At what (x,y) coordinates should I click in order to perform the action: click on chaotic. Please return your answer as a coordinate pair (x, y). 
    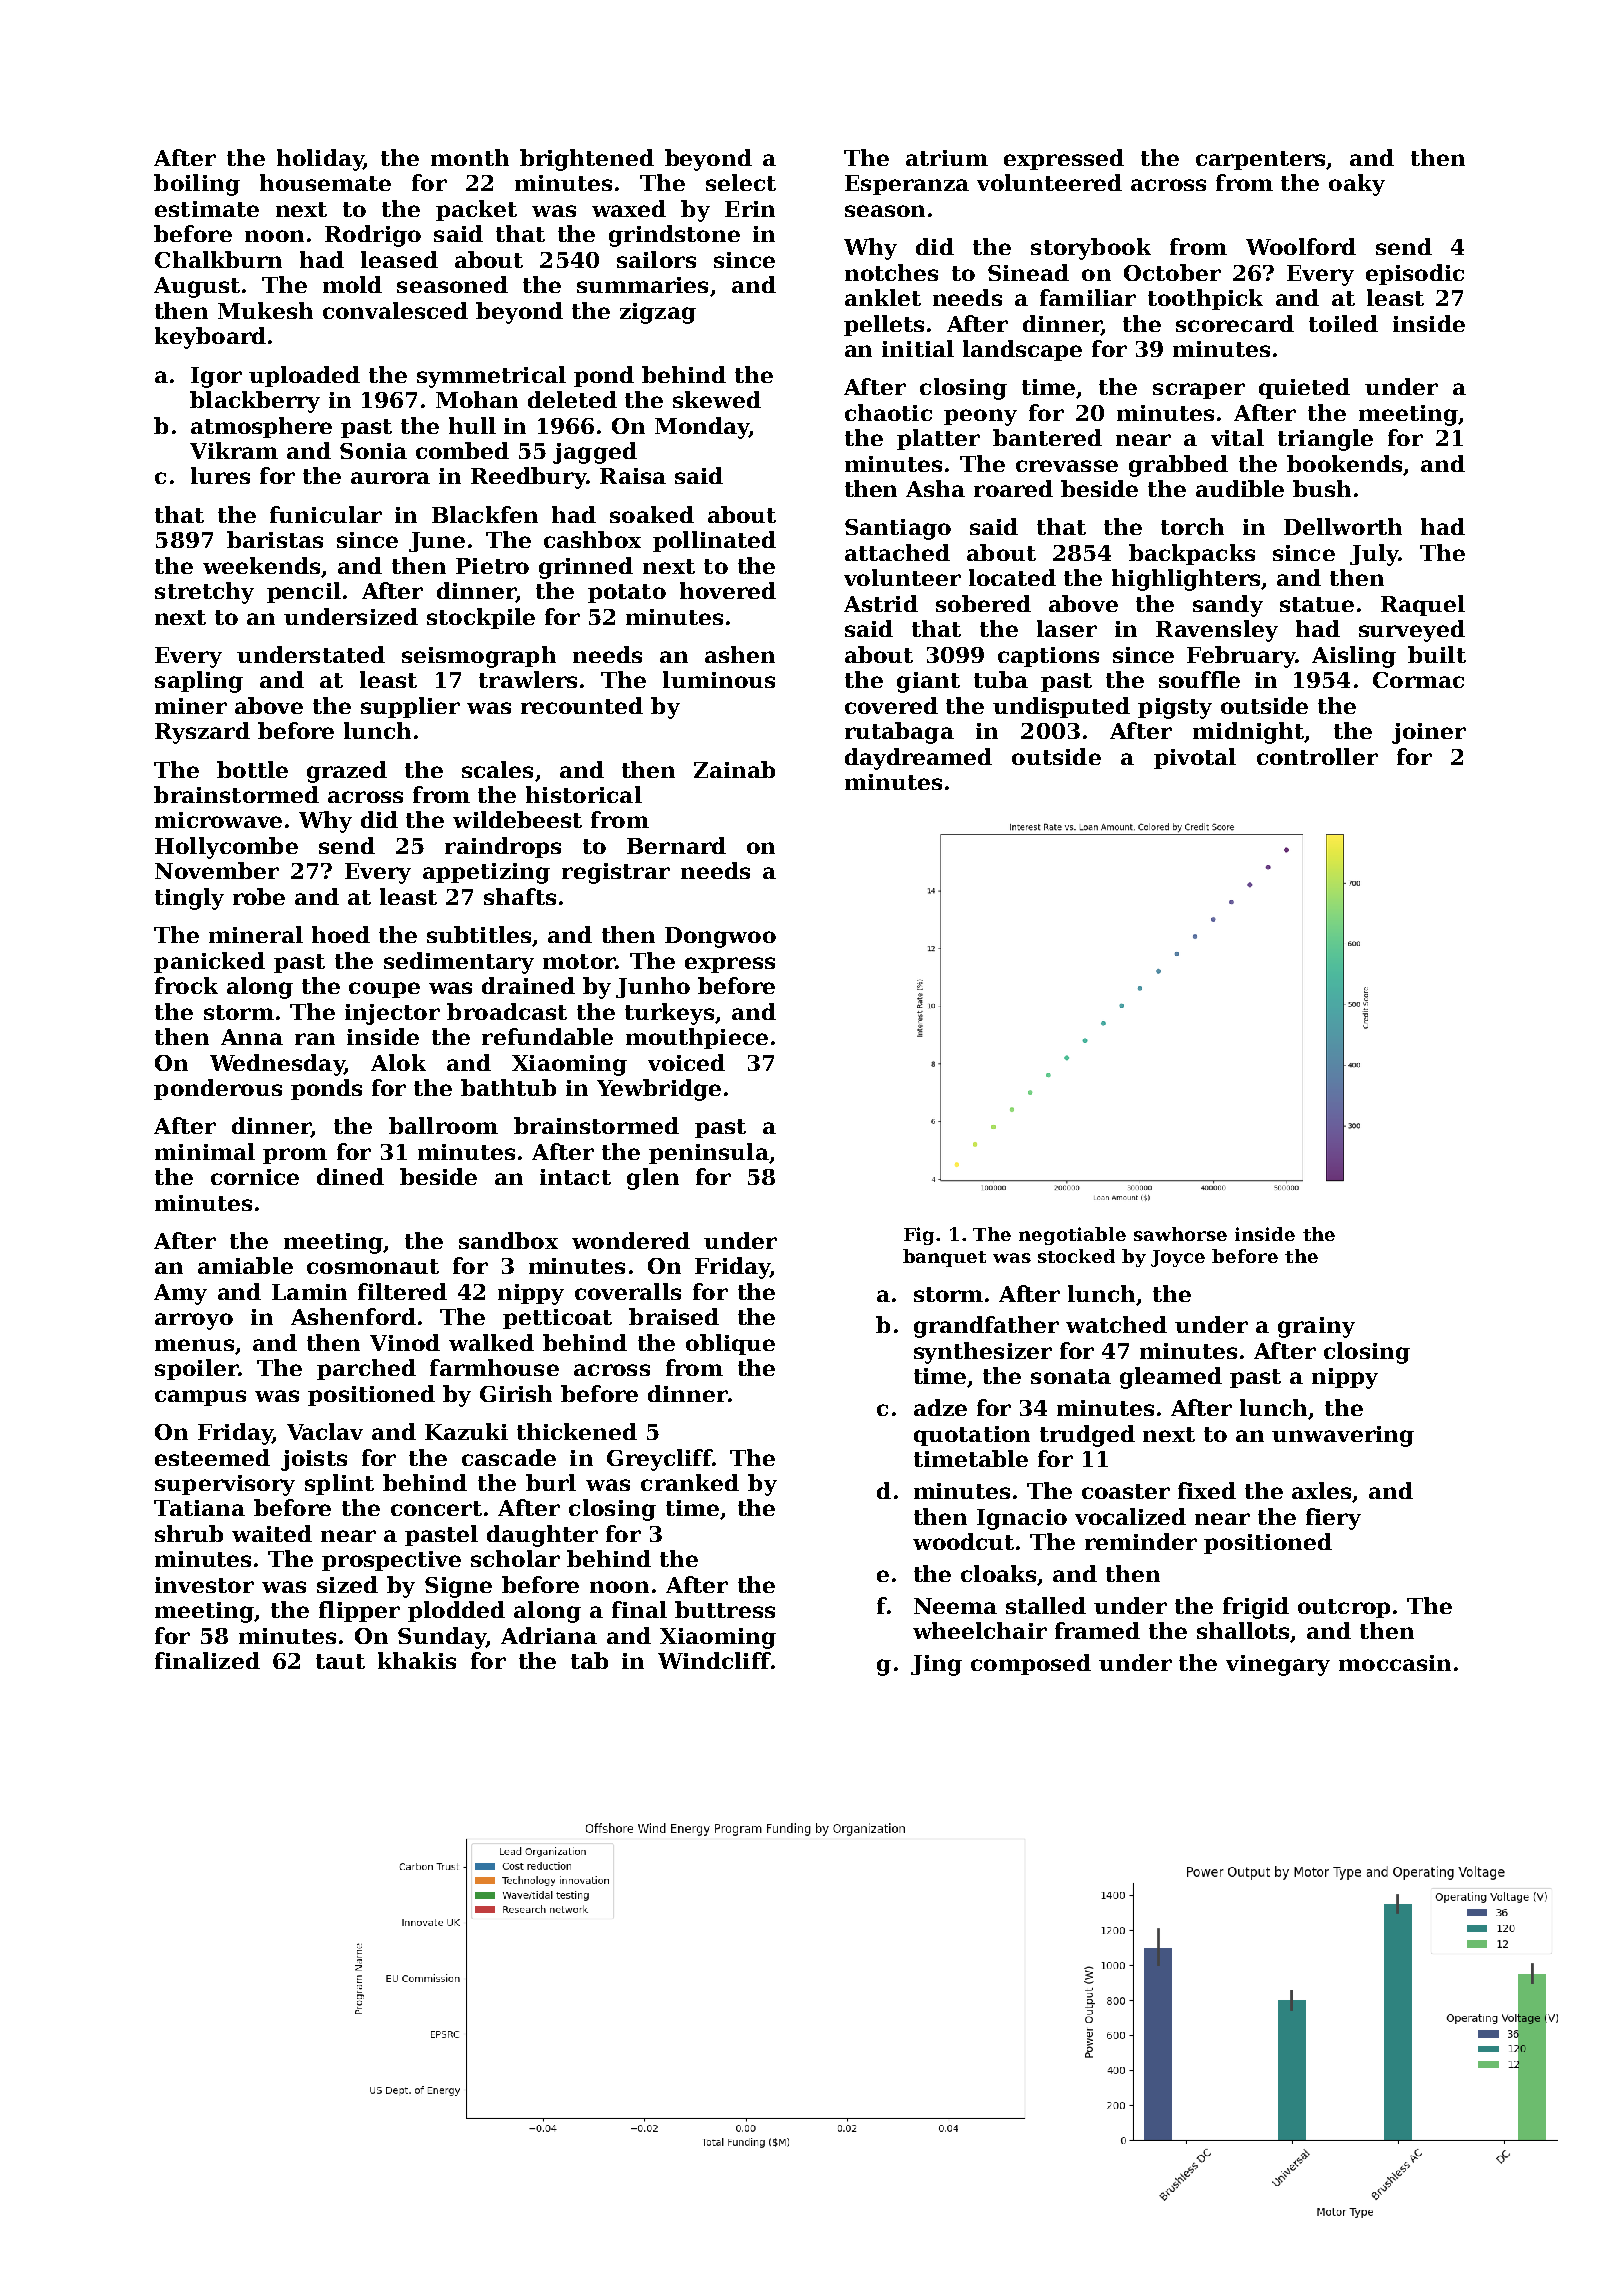
    Looking at the image, I should click on (888, 412).
